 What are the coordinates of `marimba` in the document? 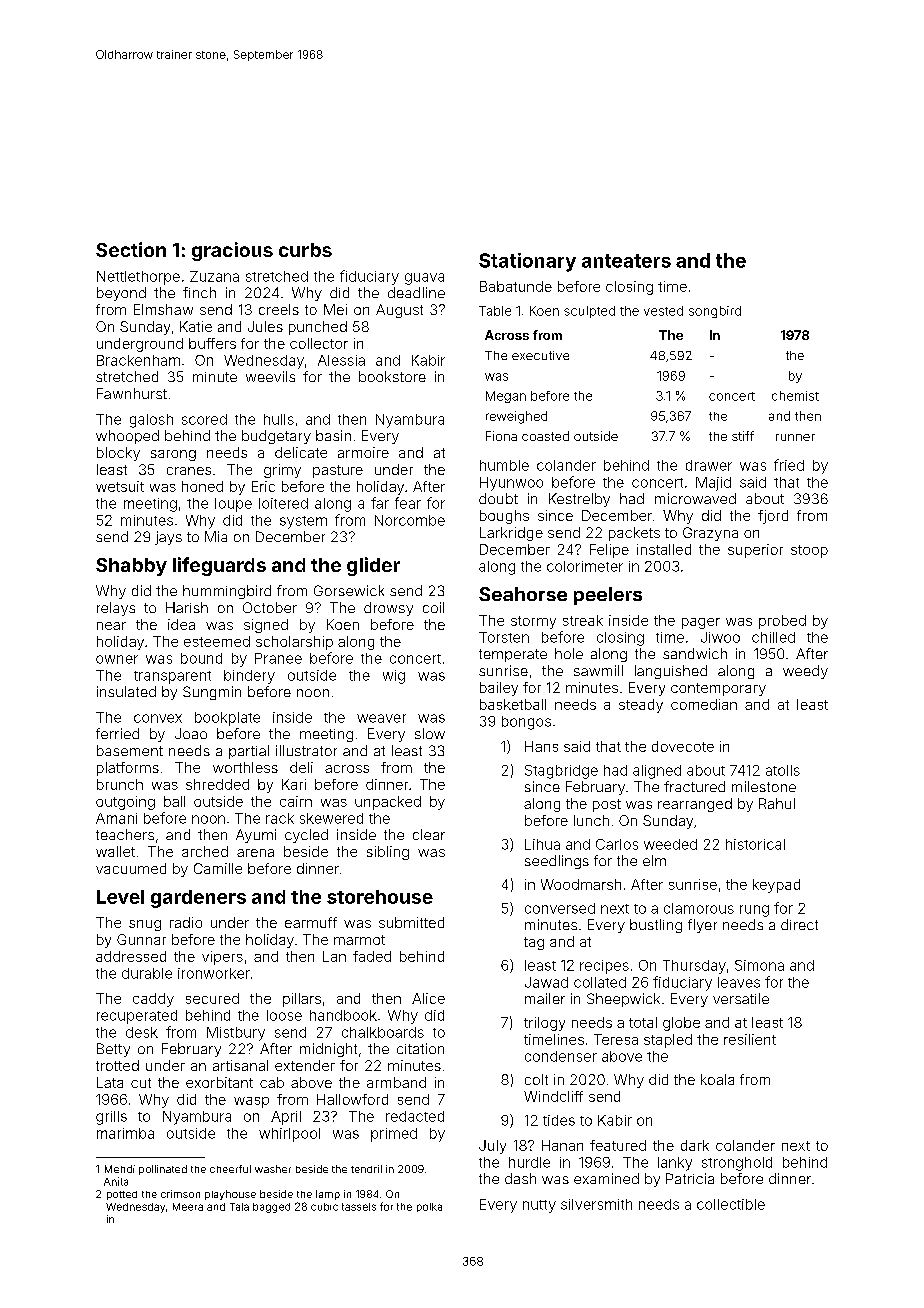 It's located at (125, 1133).
